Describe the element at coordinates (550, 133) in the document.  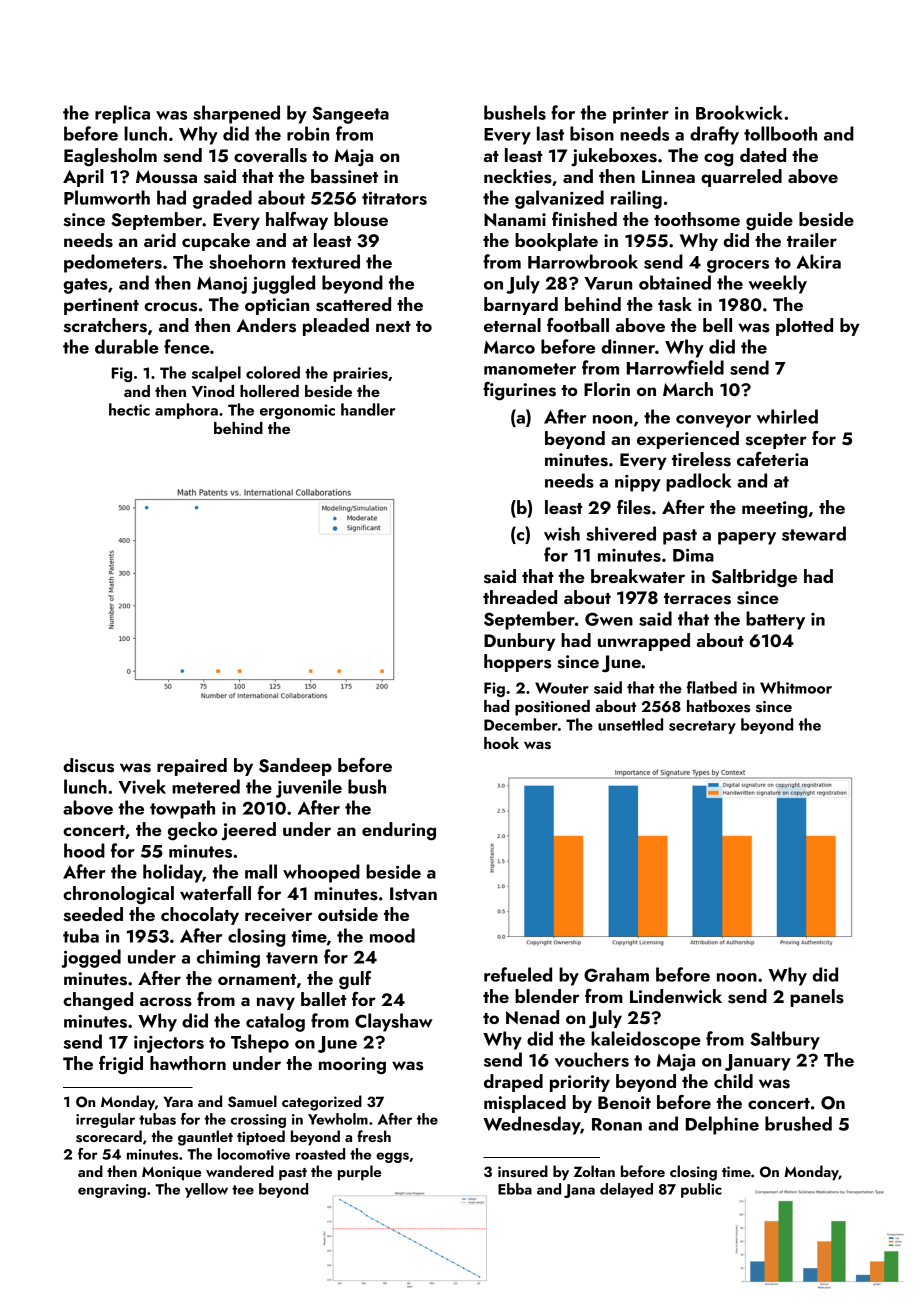
I see `last` at that location.
